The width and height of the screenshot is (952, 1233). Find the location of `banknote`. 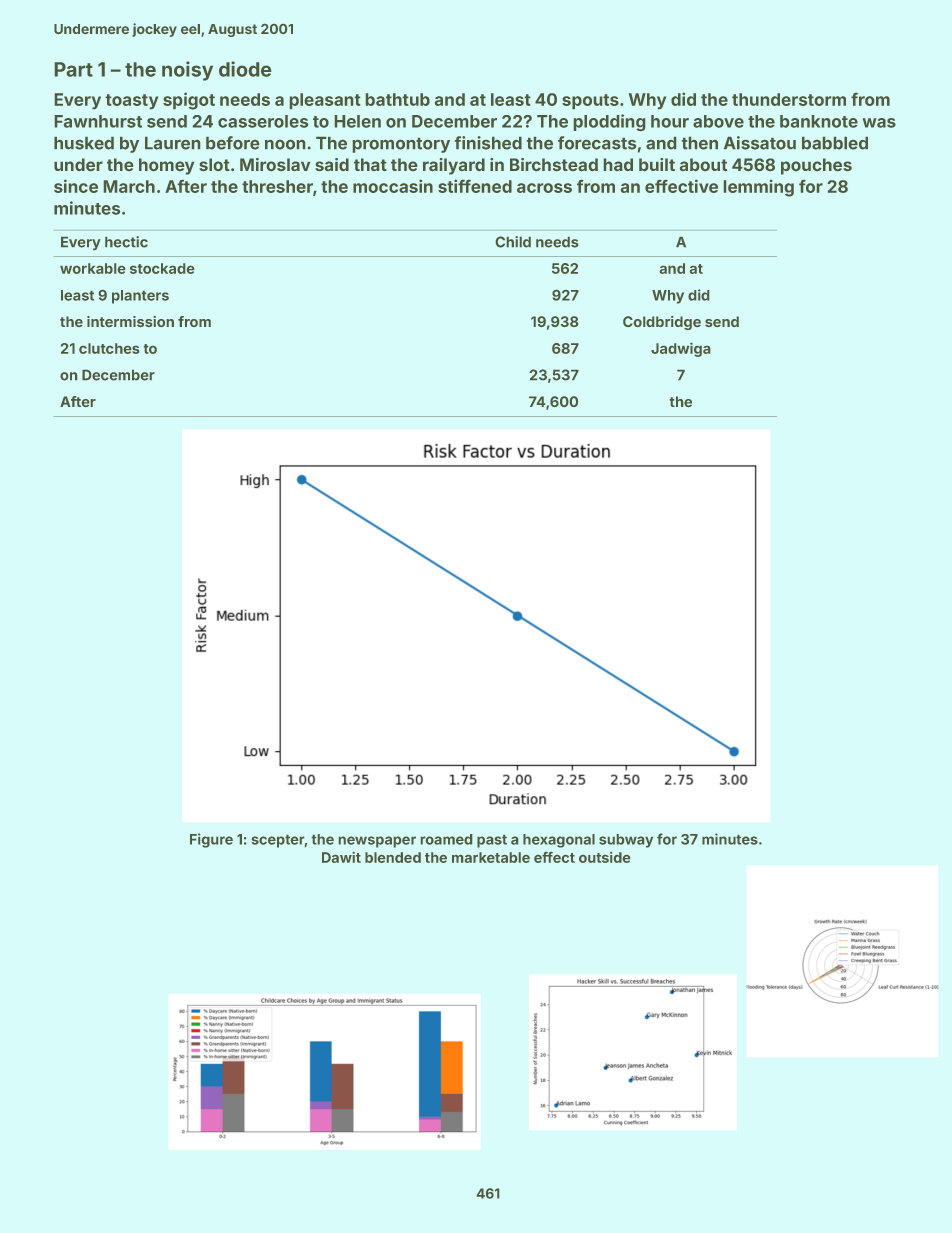

banknote is located at coordinates (819, 121).
